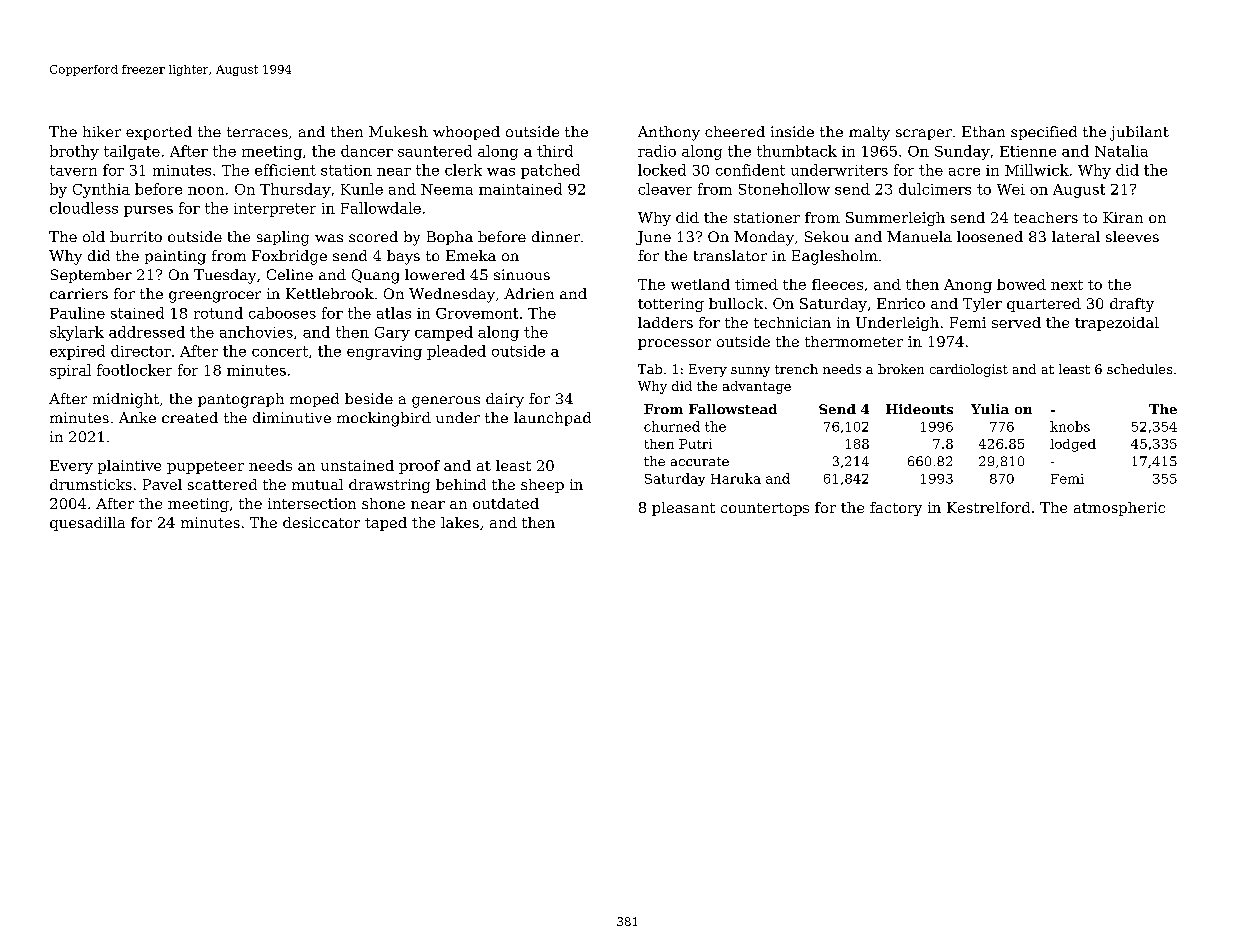 This document has width=1233, height=952. What do you see at coordinates (70, 371) in the document?
I see `spiral` at bounding box center [70, 371].
